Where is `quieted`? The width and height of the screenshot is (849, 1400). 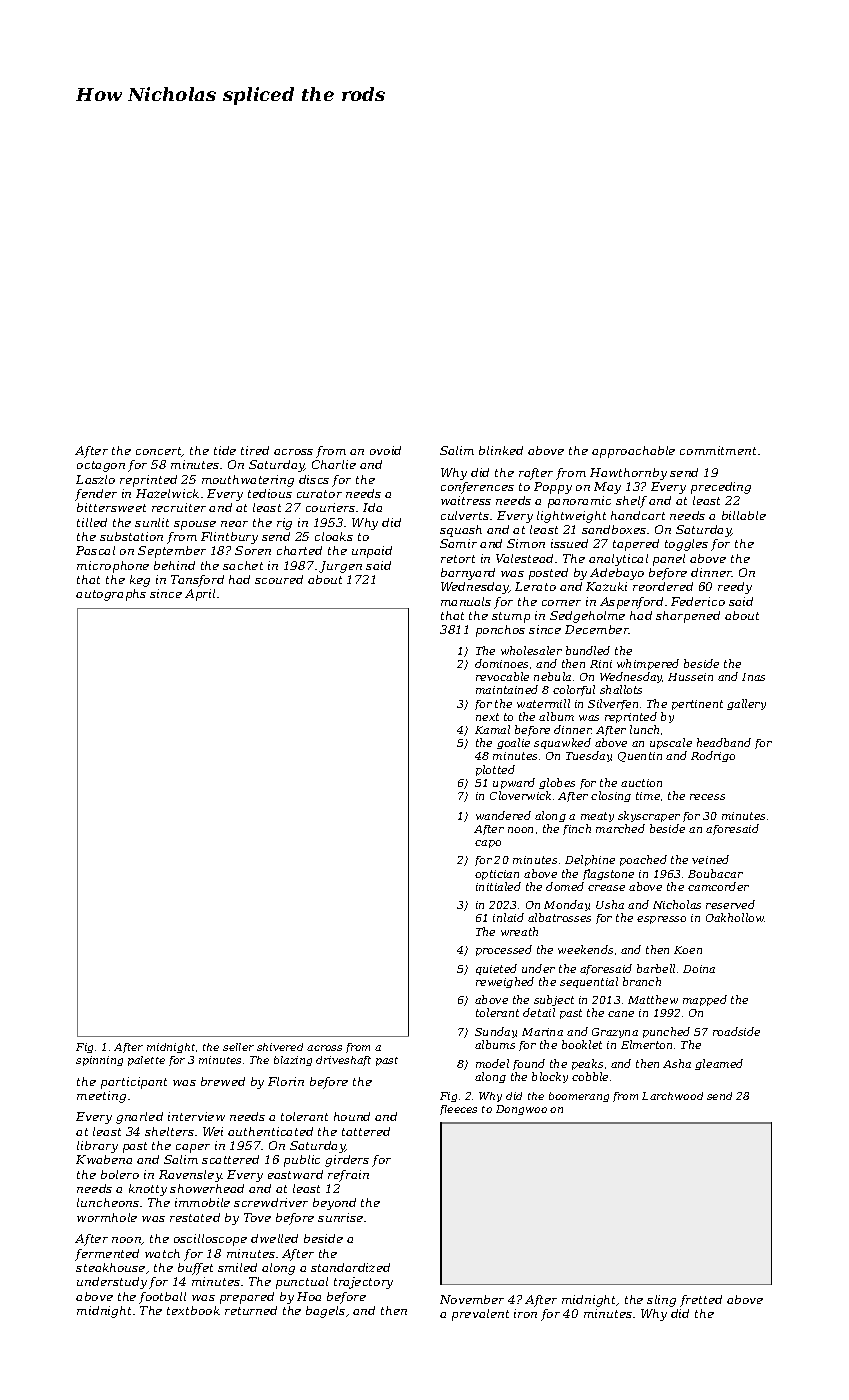
quieted is located at coordinates (496, 969).
